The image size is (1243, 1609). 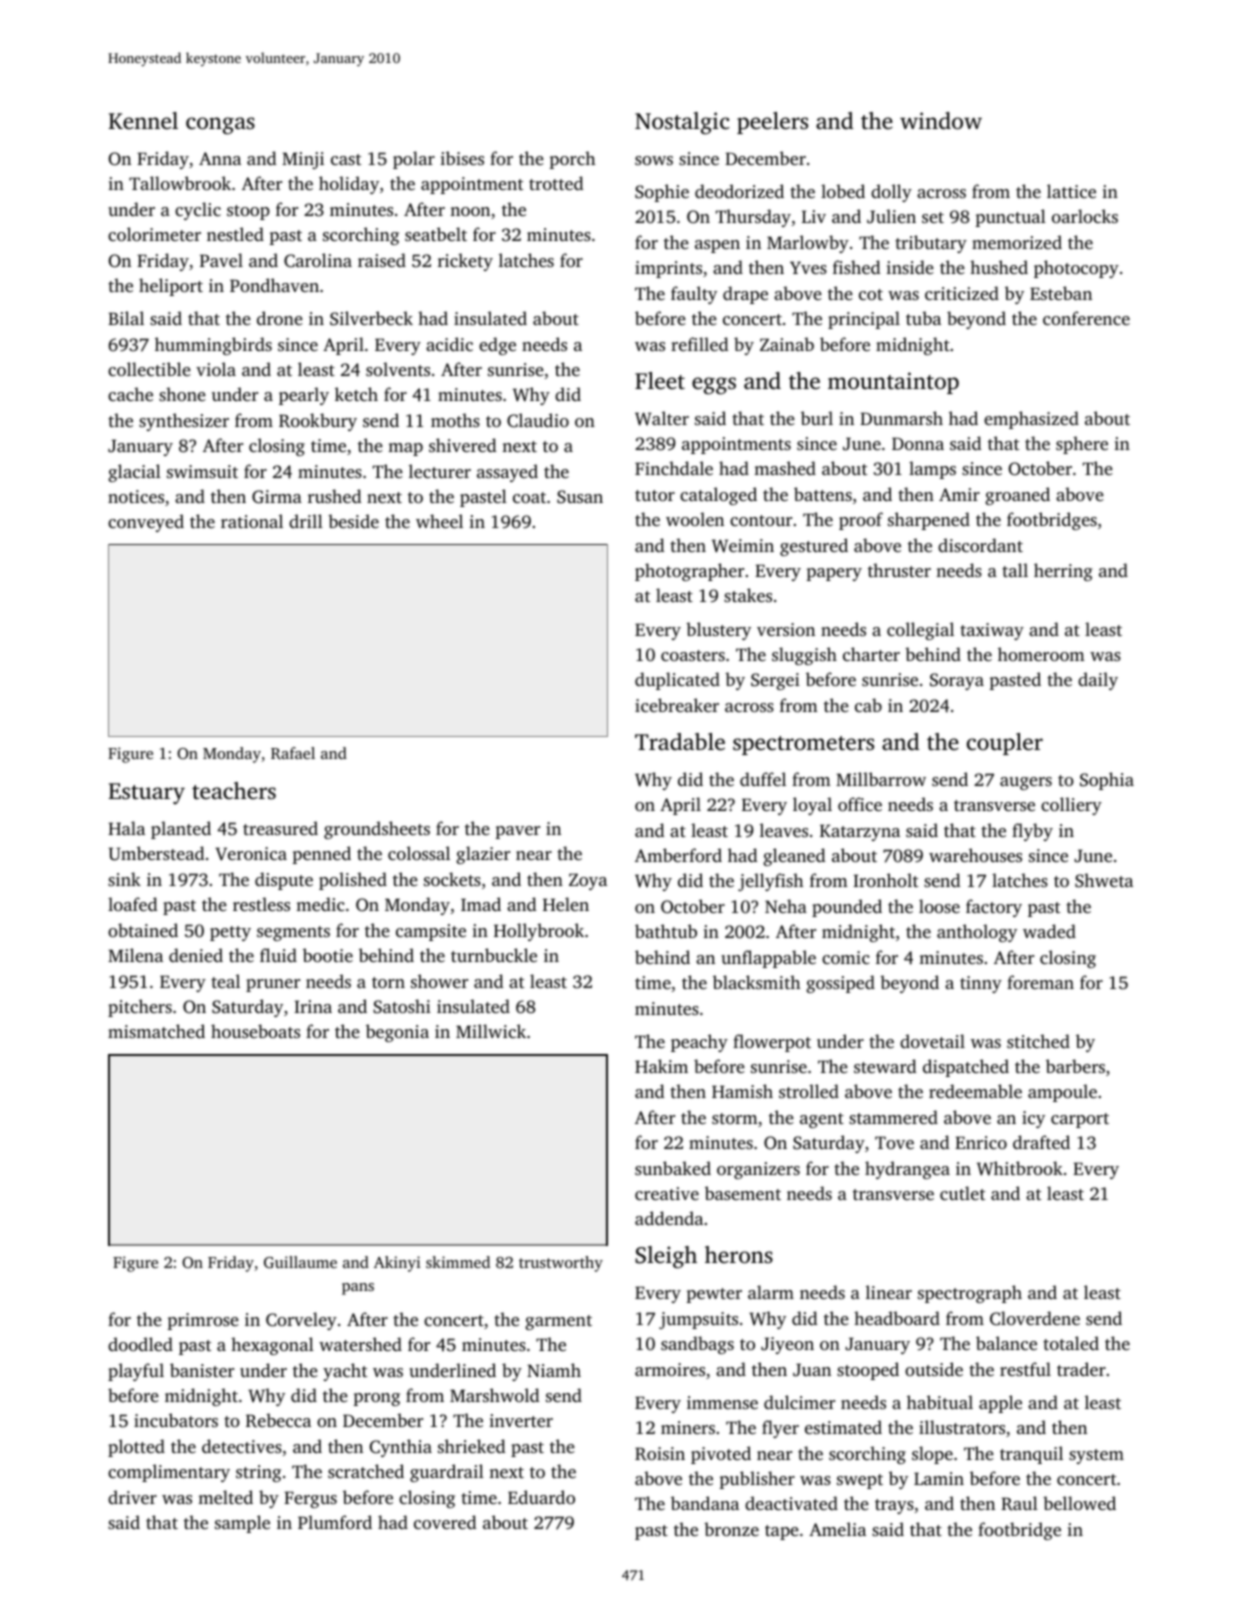 I want to click on restful, so click(x=1025, y=1369).
